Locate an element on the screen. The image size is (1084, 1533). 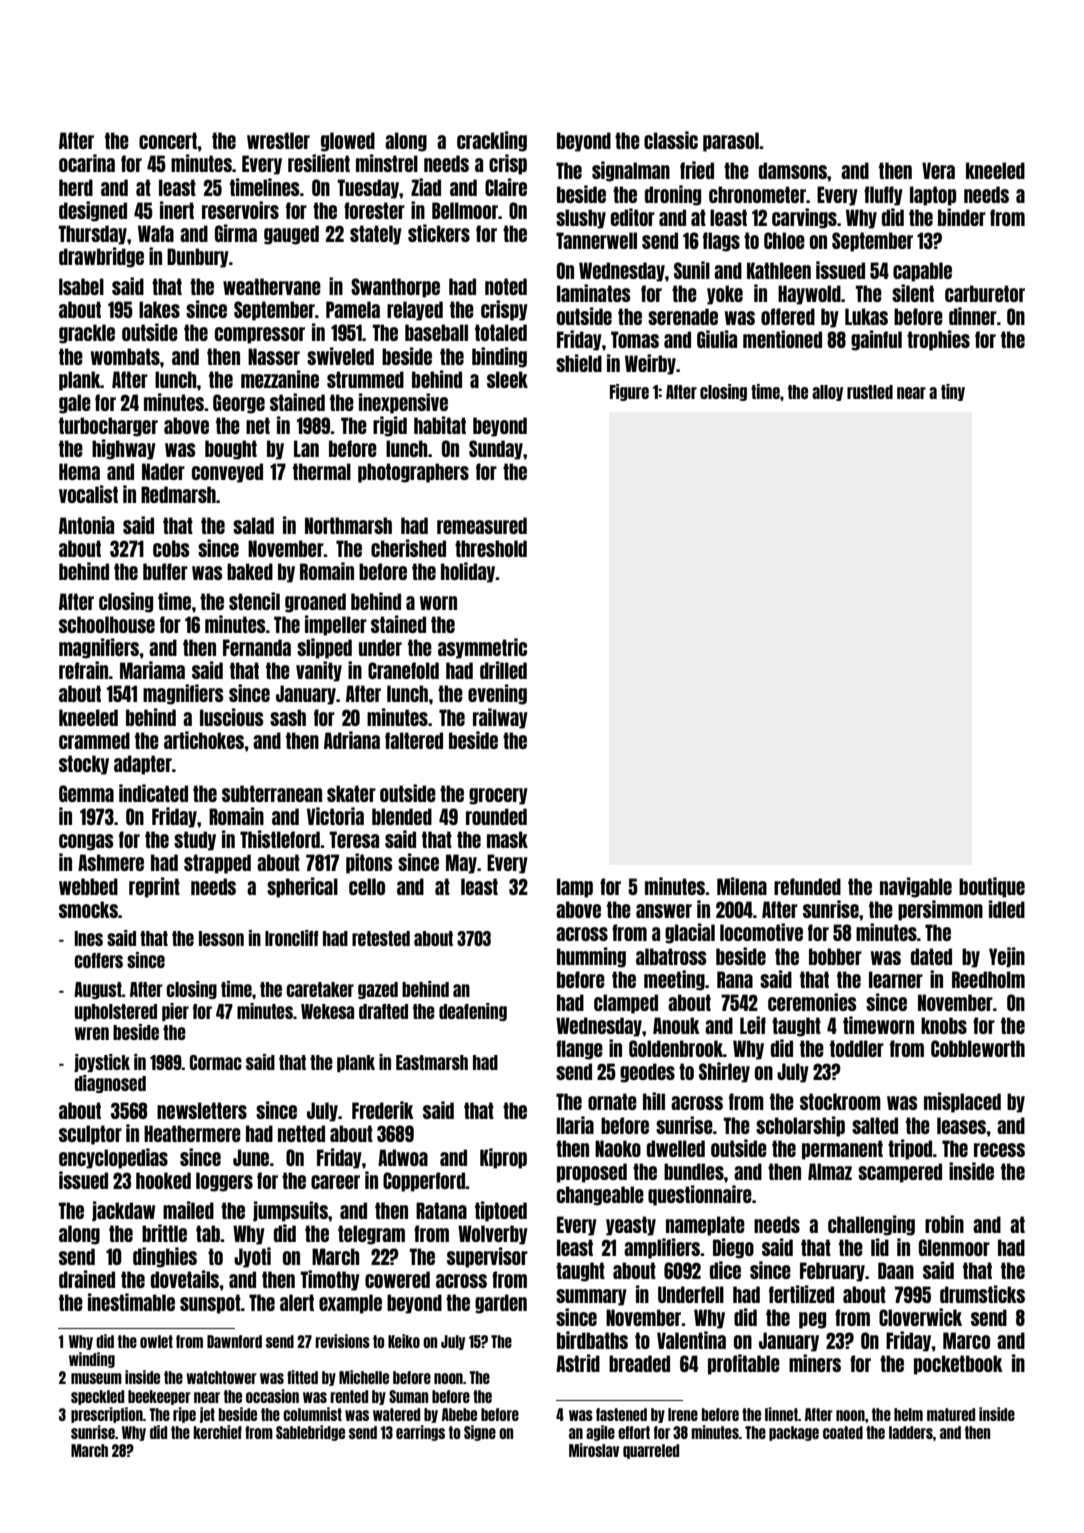
damsons is located at coordinates (793, 170).
